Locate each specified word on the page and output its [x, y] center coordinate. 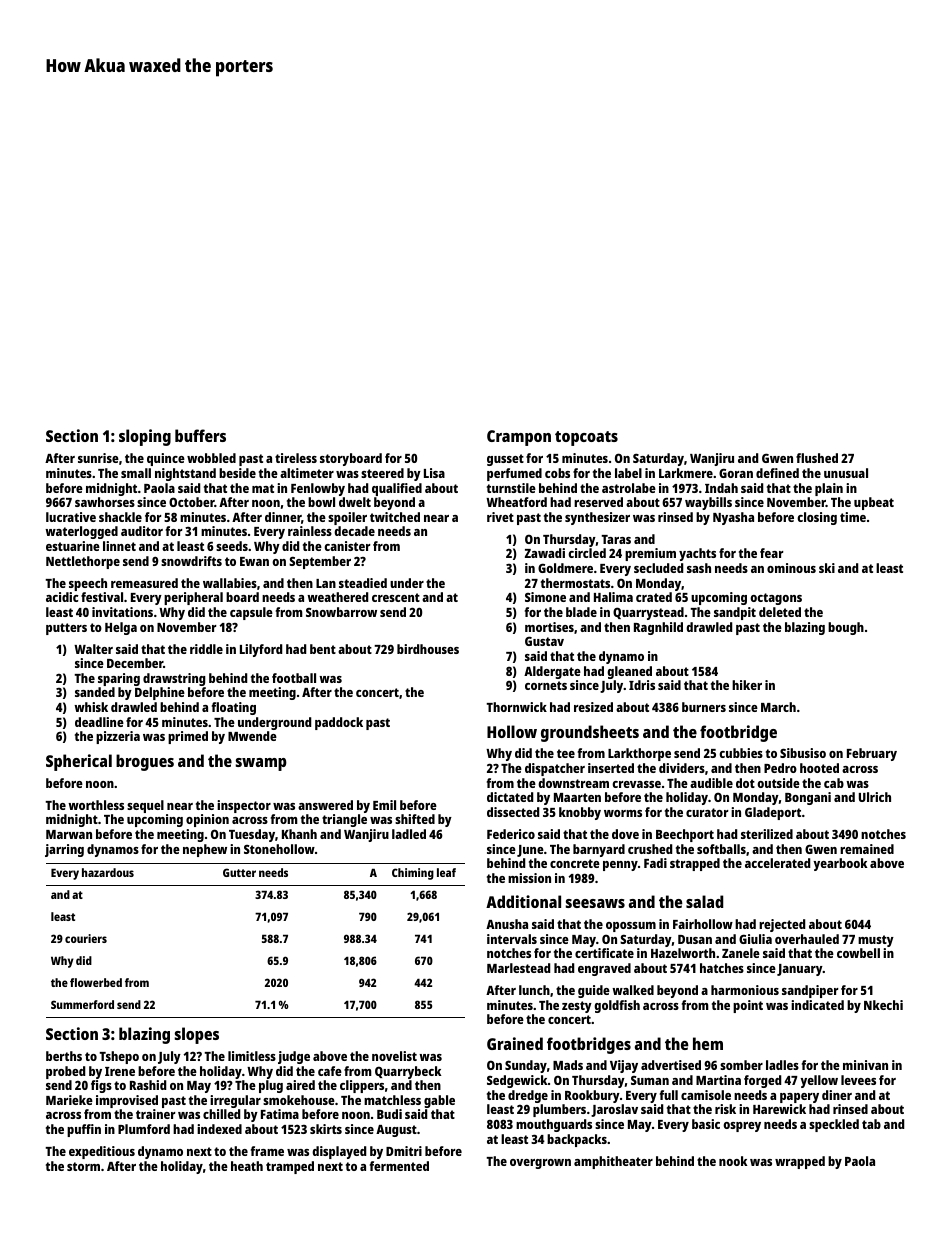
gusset [505, 460]
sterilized [767, 834]
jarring [64, 850]
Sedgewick [517, 1081]
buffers [200, 435]
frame [267, 1151]
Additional [523, 901]
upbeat [874, 503]
